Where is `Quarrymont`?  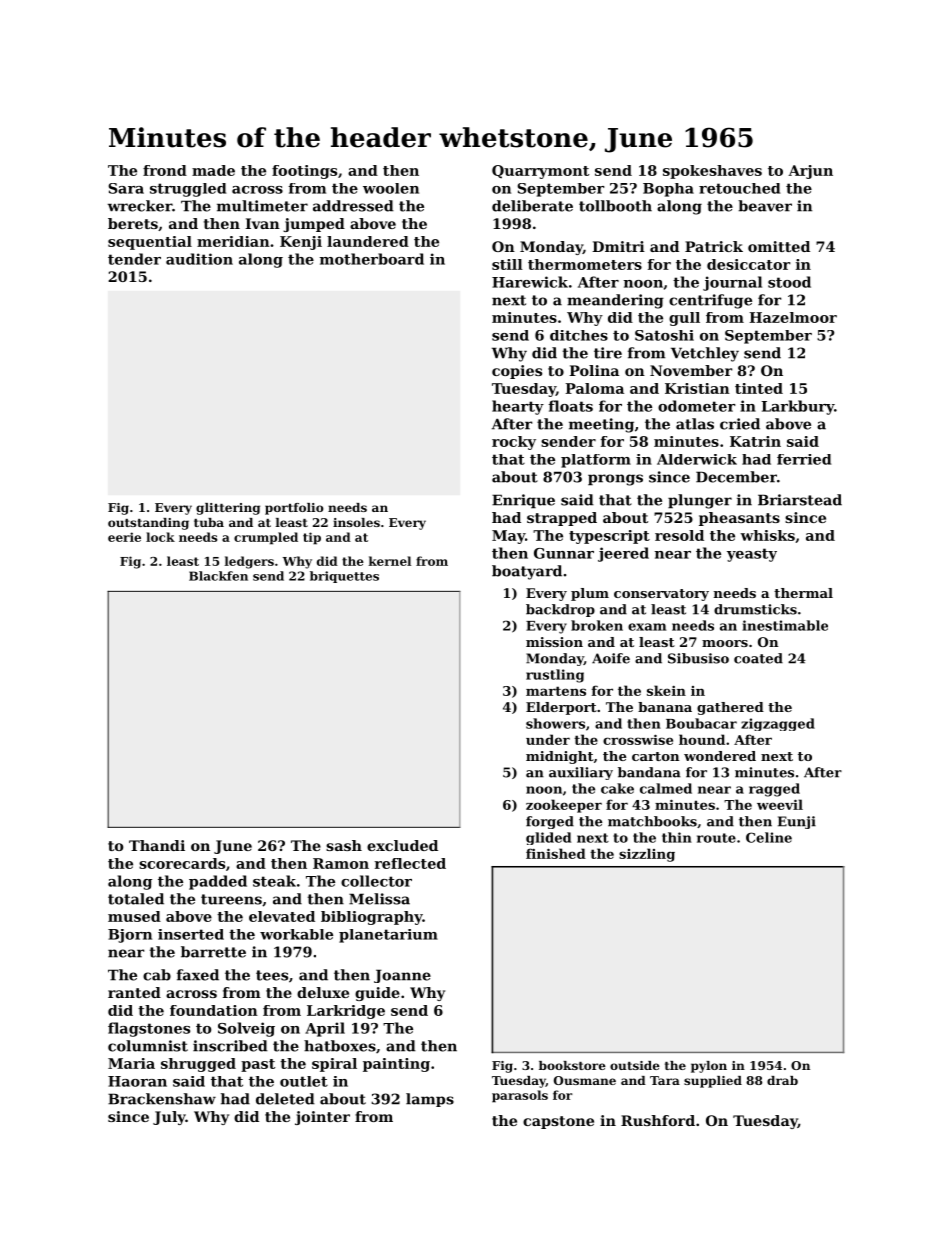 Quarrymont is located at coordinates (540, 172).
